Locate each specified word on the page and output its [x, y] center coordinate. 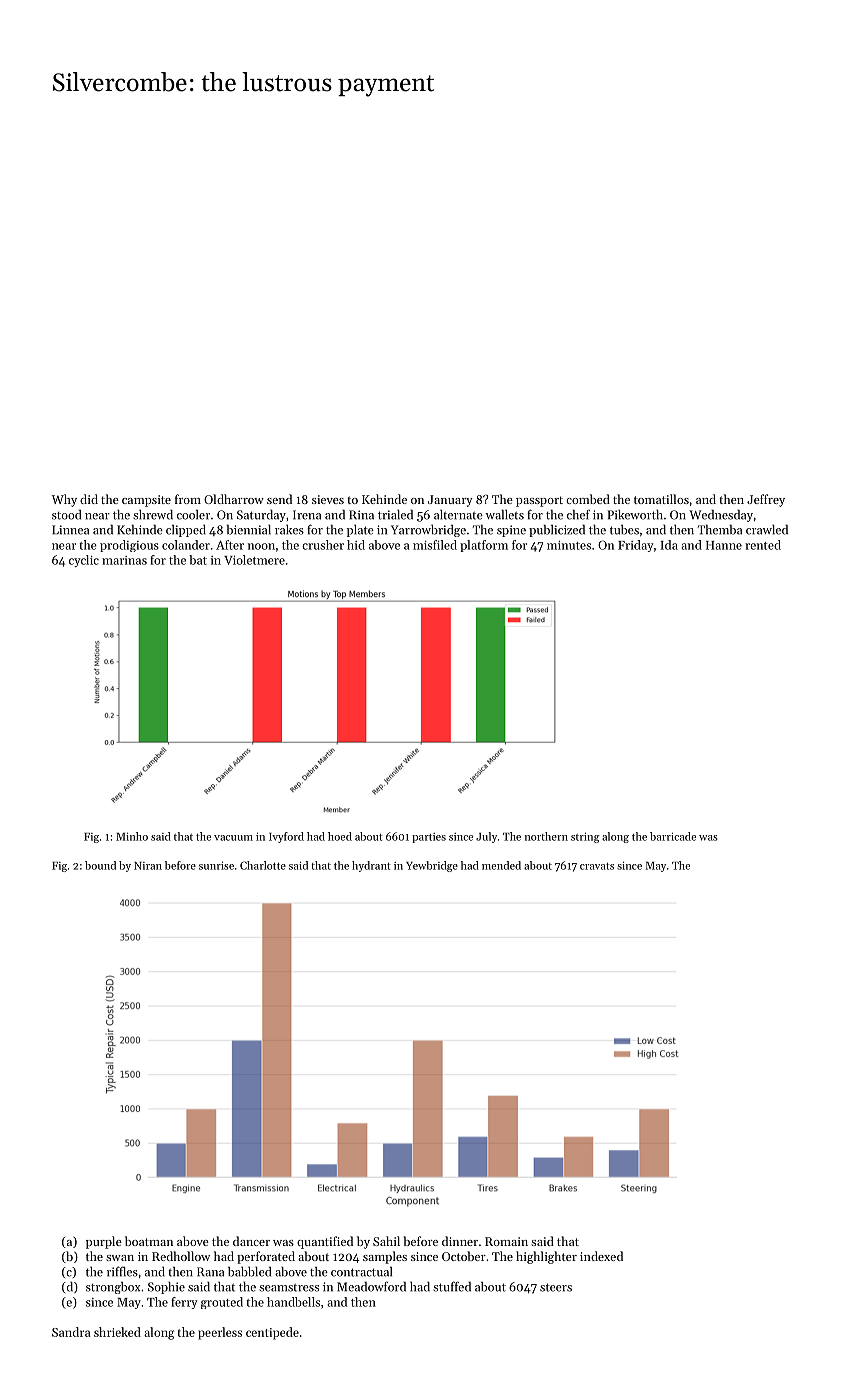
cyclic [84, 561]
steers [556, 1287]
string [585, 838]
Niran [148, 866]
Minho [132, 836]
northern [546, 836]
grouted [222, 1303]
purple [104, 1242]
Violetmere [254, 560]
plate [360, 531]
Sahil [386, 1241]
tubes [624, 530]
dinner [460, 1241]
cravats [597, 866]
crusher [323, 545]
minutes [569, 545]
